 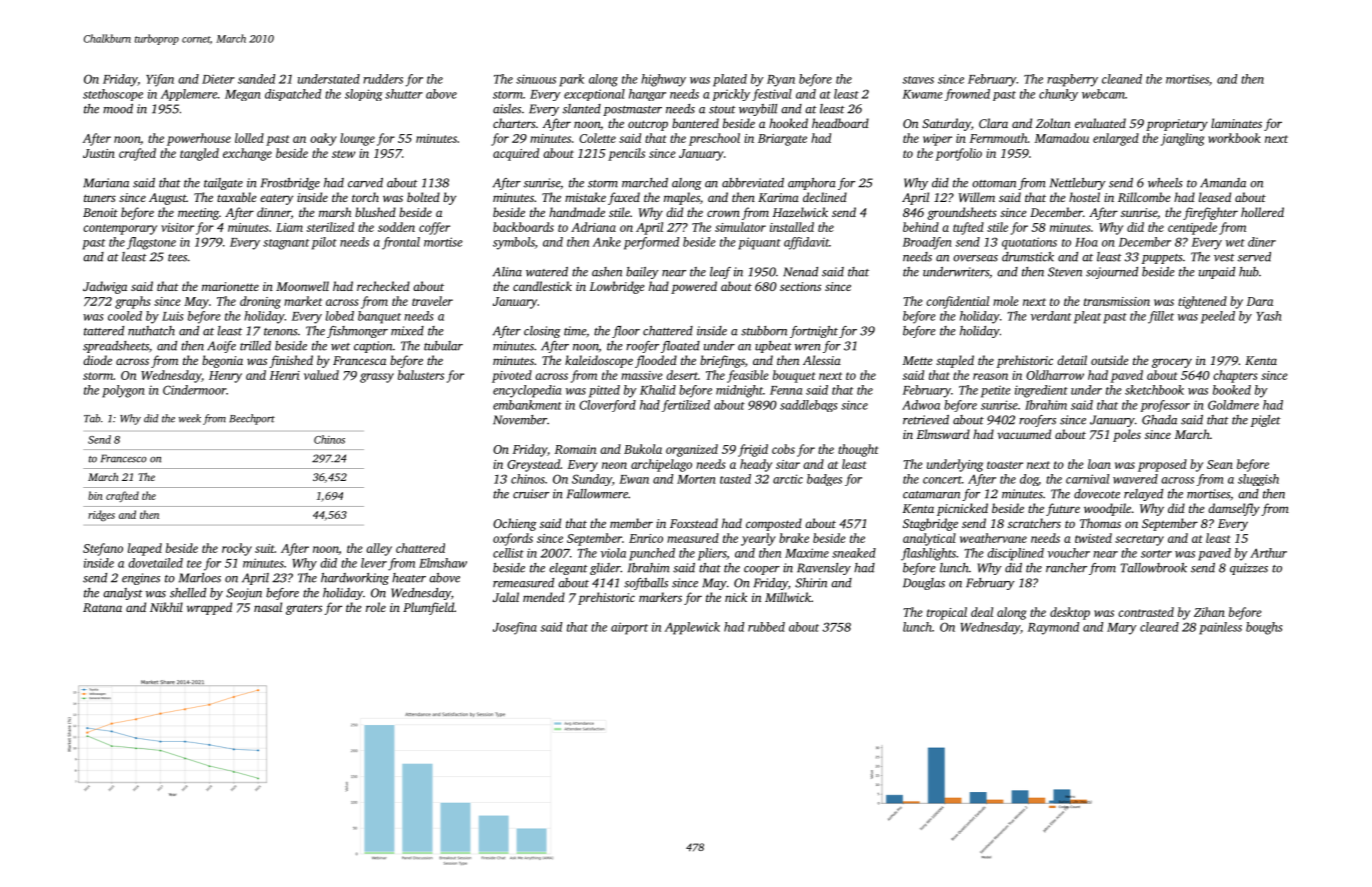 What do you see at coordinates (1232, 390) in the screenshot?
I see `booked` at bounding box center [1232, 390].
